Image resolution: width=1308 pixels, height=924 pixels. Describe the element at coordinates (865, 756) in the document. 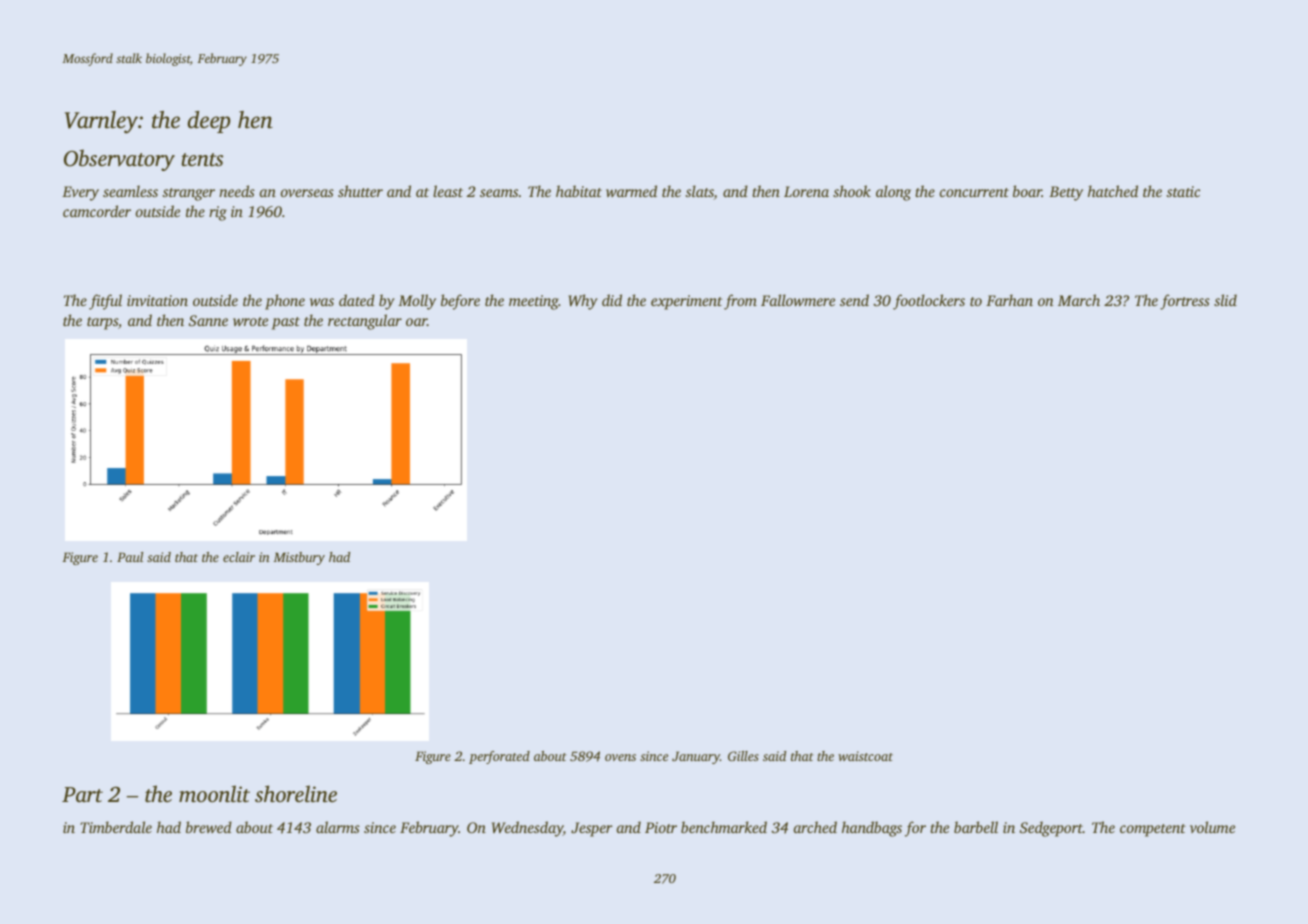

I see `waistcoat` at that location.
